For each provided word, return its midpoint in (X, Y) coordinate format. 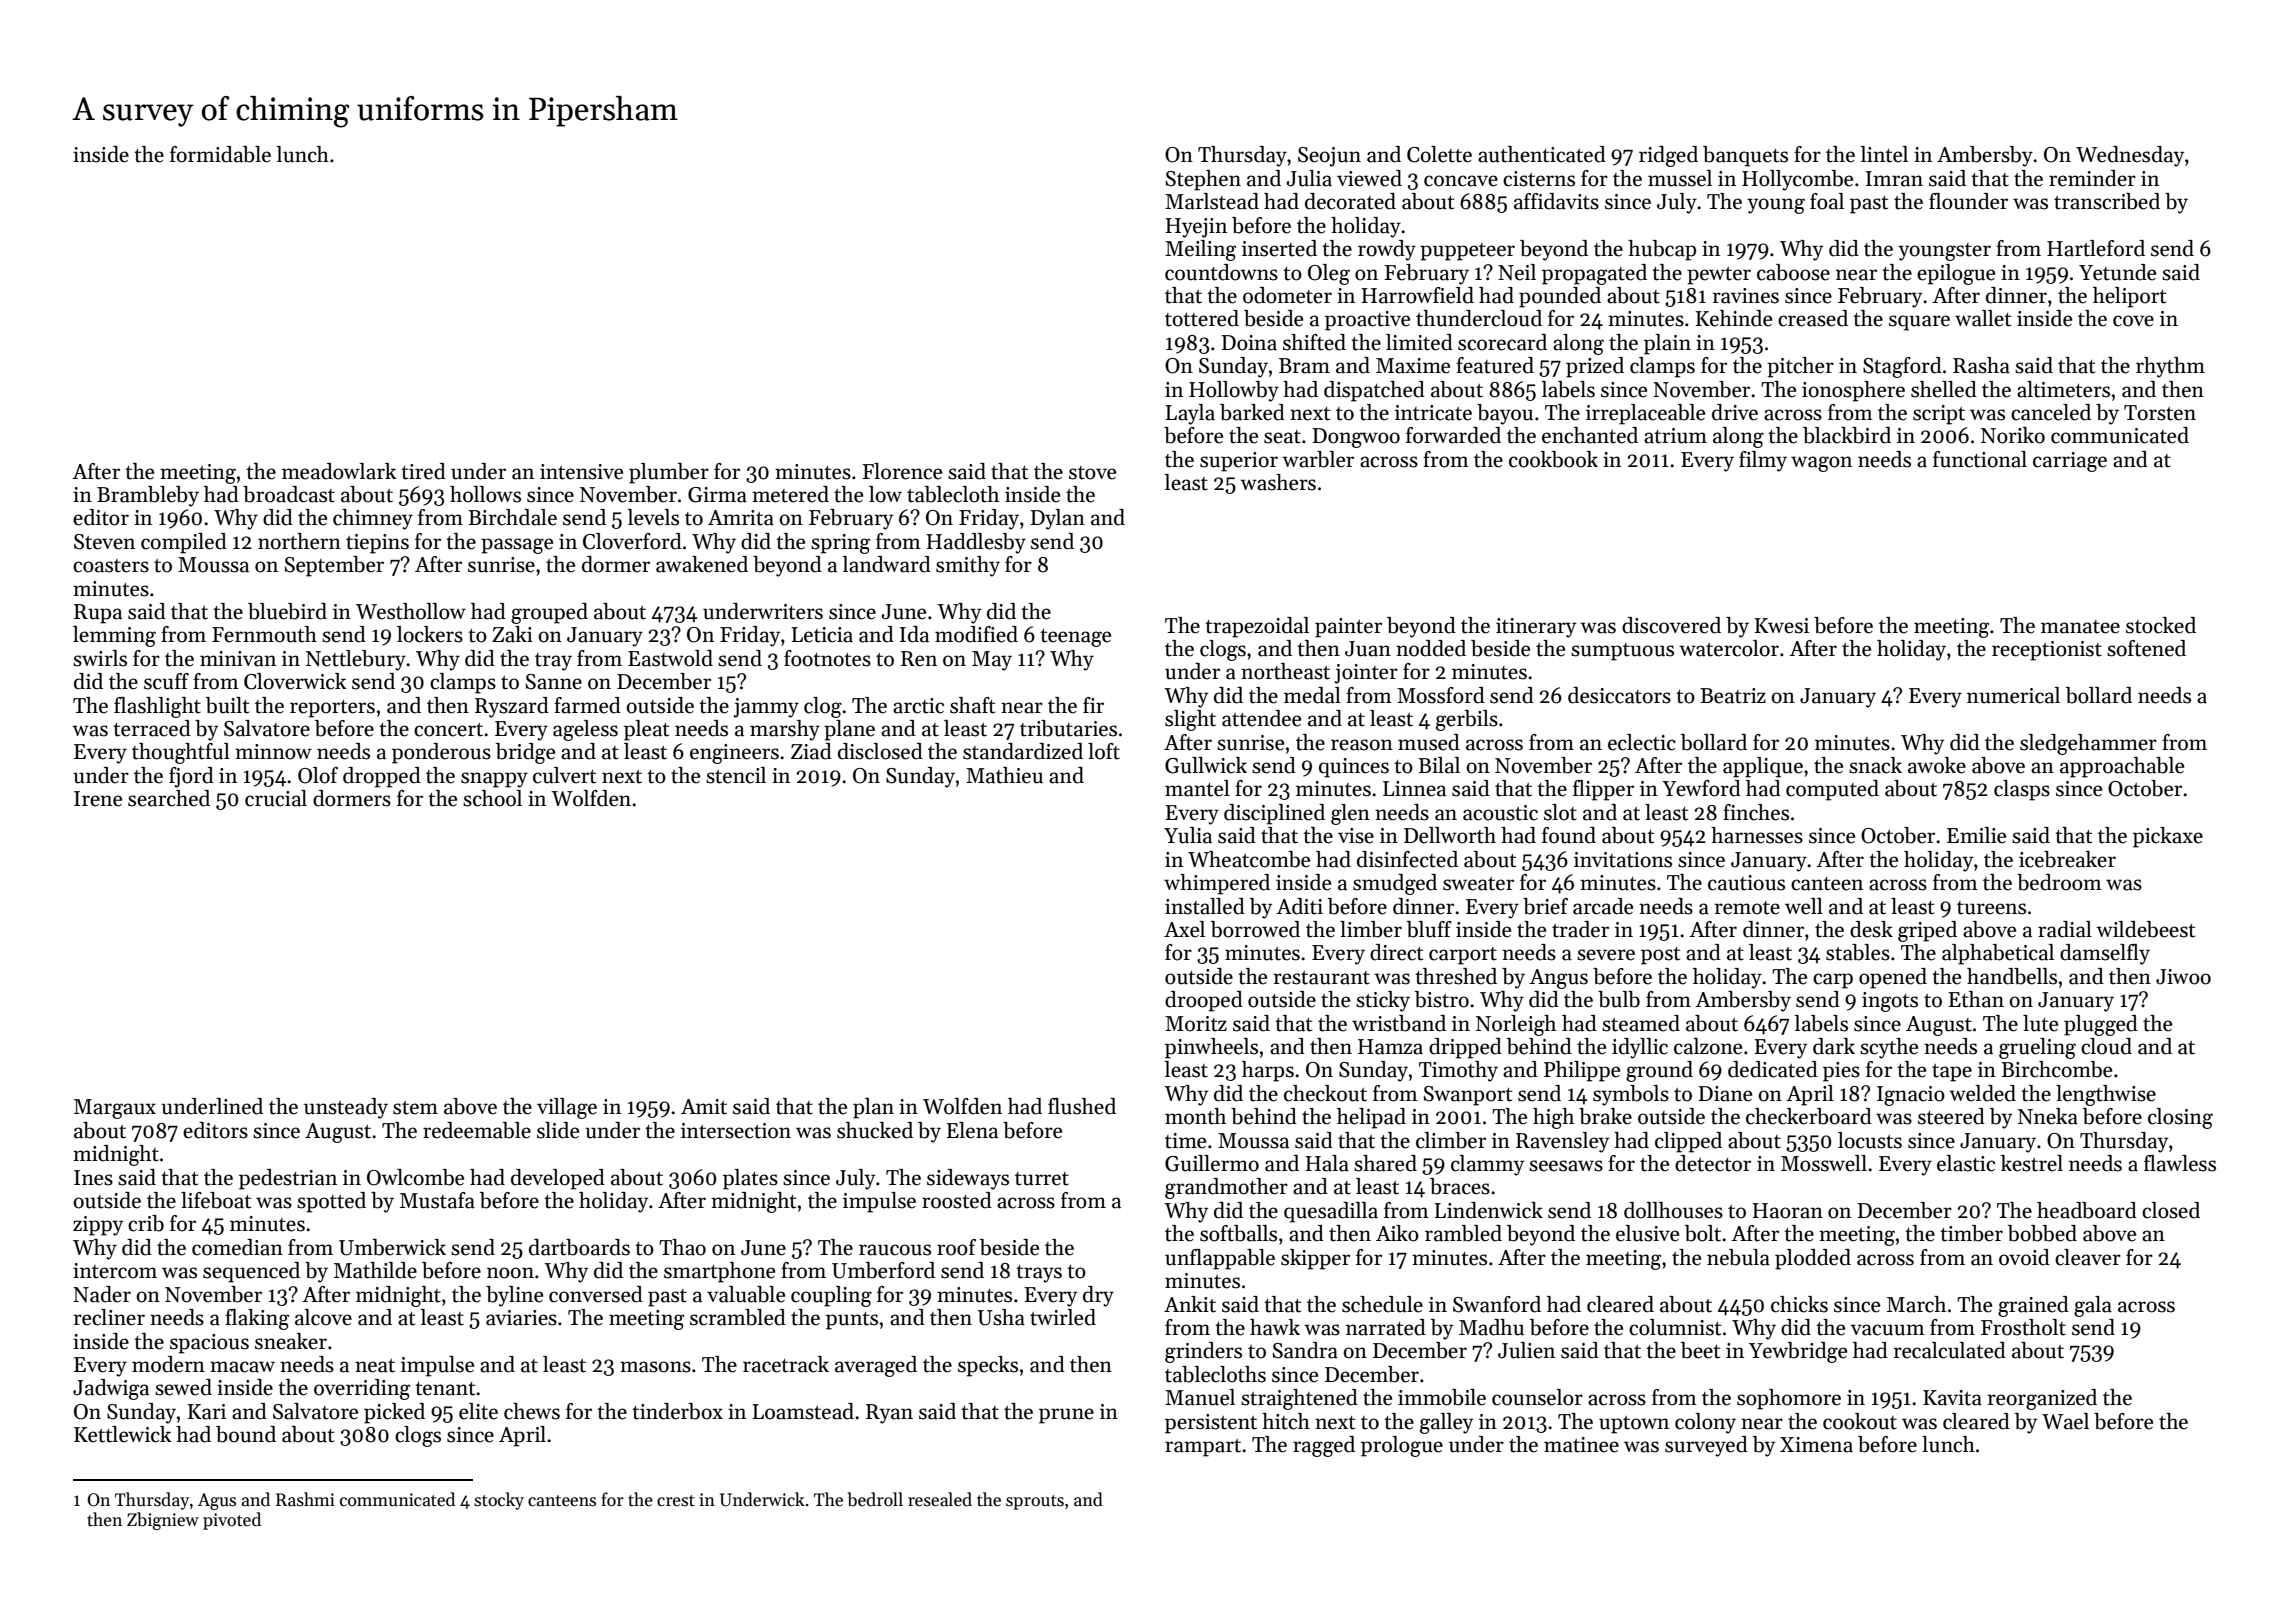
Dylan (1057, 519)
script (1939, 415)
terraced (152, 728)
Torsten (2160, 413)
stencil (736, 775)
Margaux (115, 1109)
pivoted (232, 1521)
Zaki (512, 634)
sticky (1383, 1001)
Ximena (1816, 1445)
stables (1858, 952)
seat (1282, 437)
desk (1871, 929)
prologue (1402, 1446)
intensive (581, 472)
